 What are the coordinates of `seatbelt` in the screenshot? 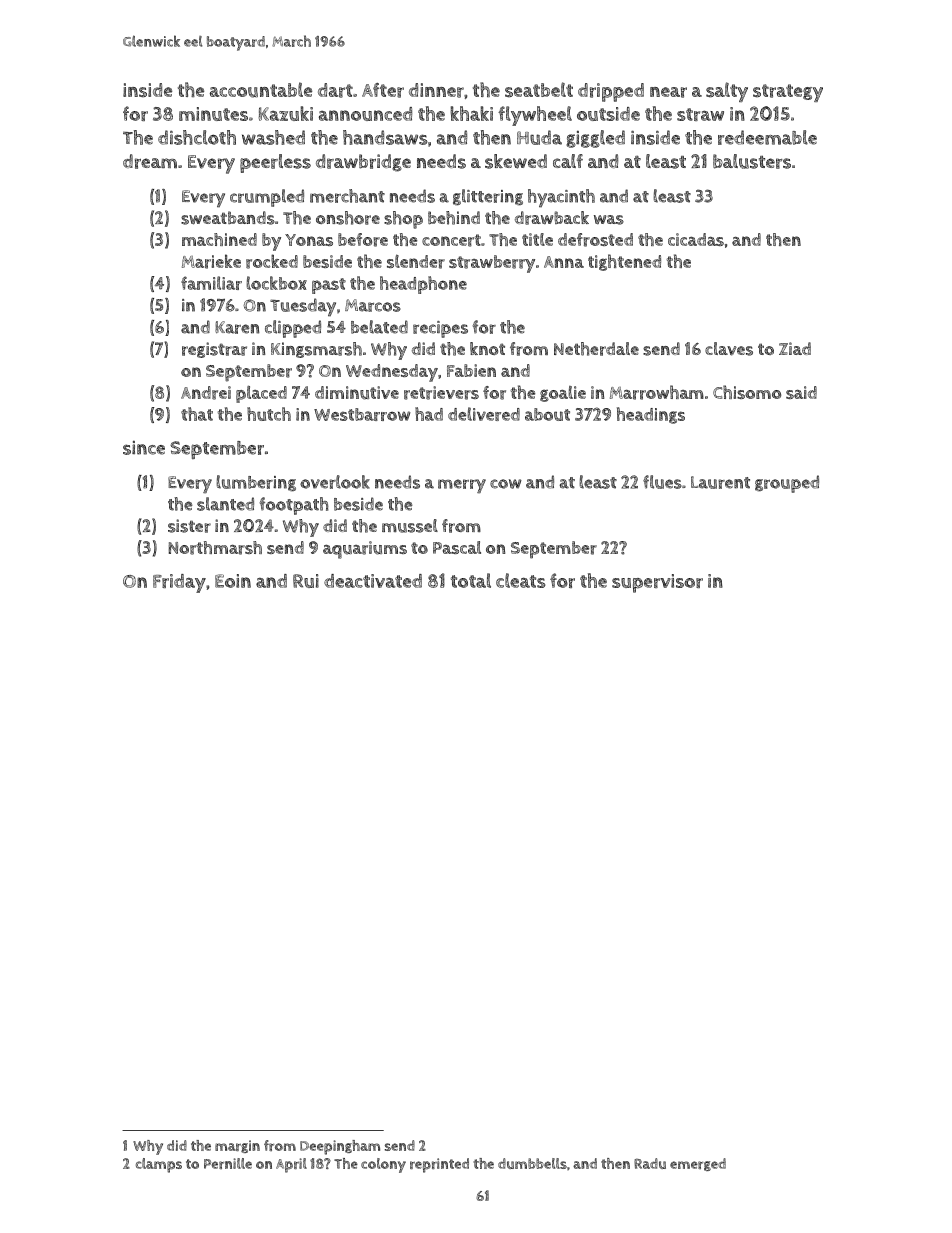 It's located at (539, 89).
